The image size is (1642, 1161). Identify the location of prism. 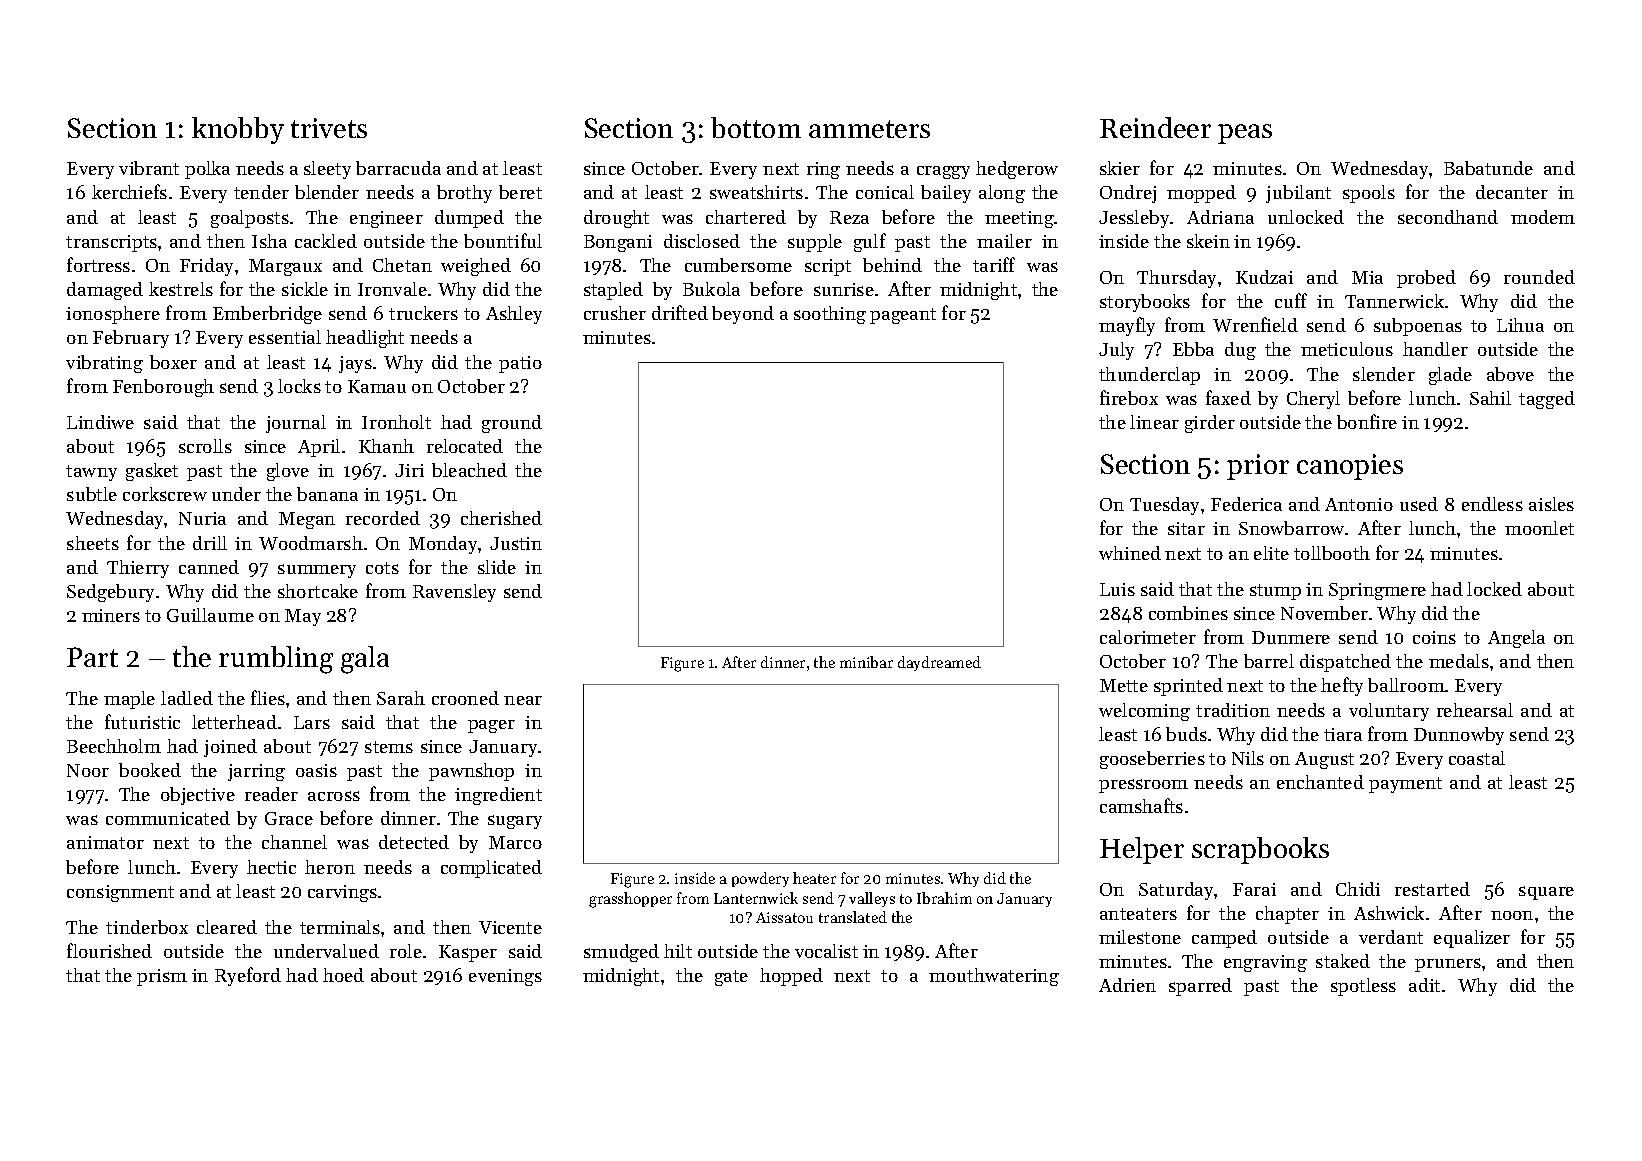
(162, 977).
